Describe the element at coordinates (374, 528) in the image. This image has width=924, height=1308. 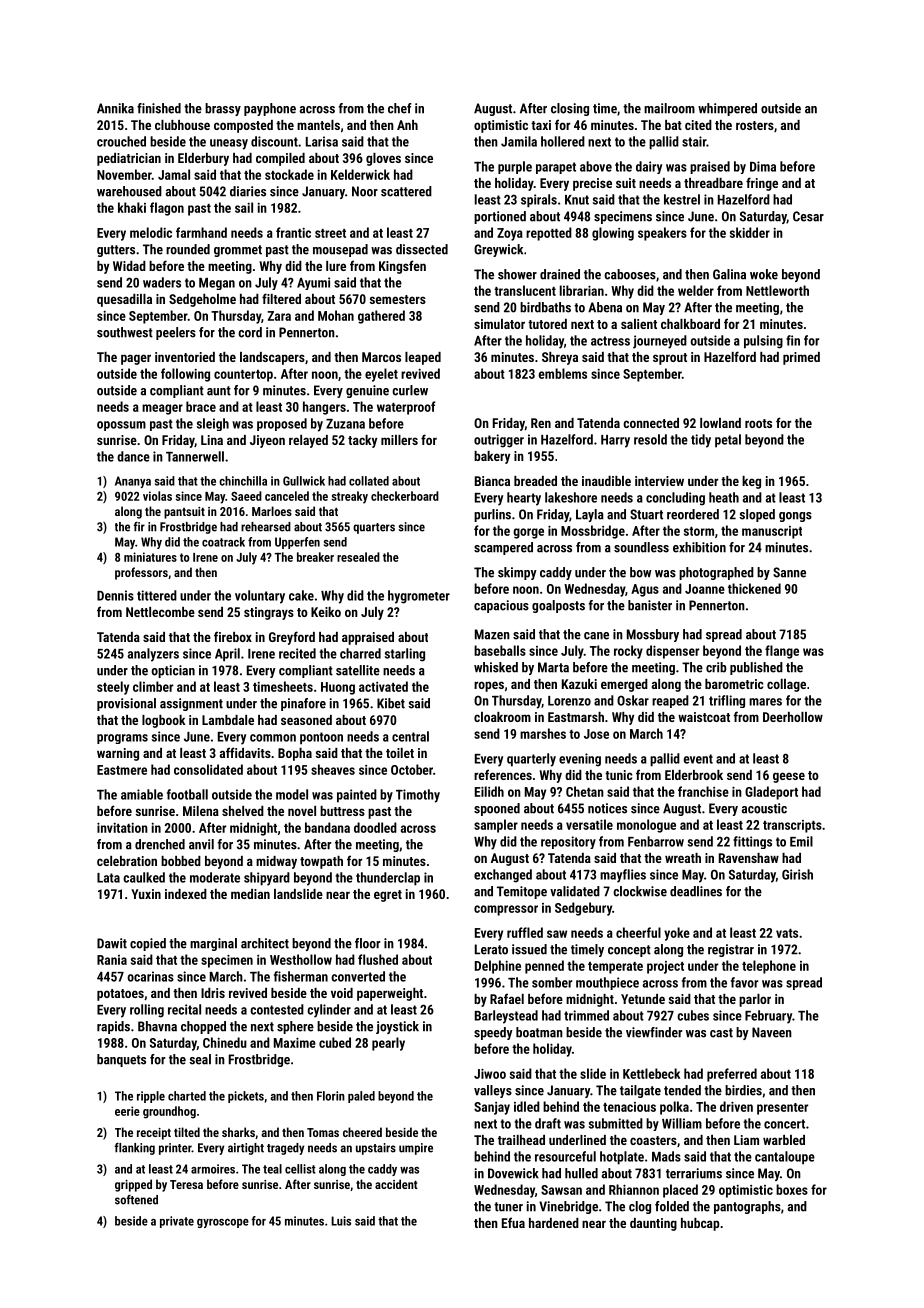
I see `quarters` at that location.
